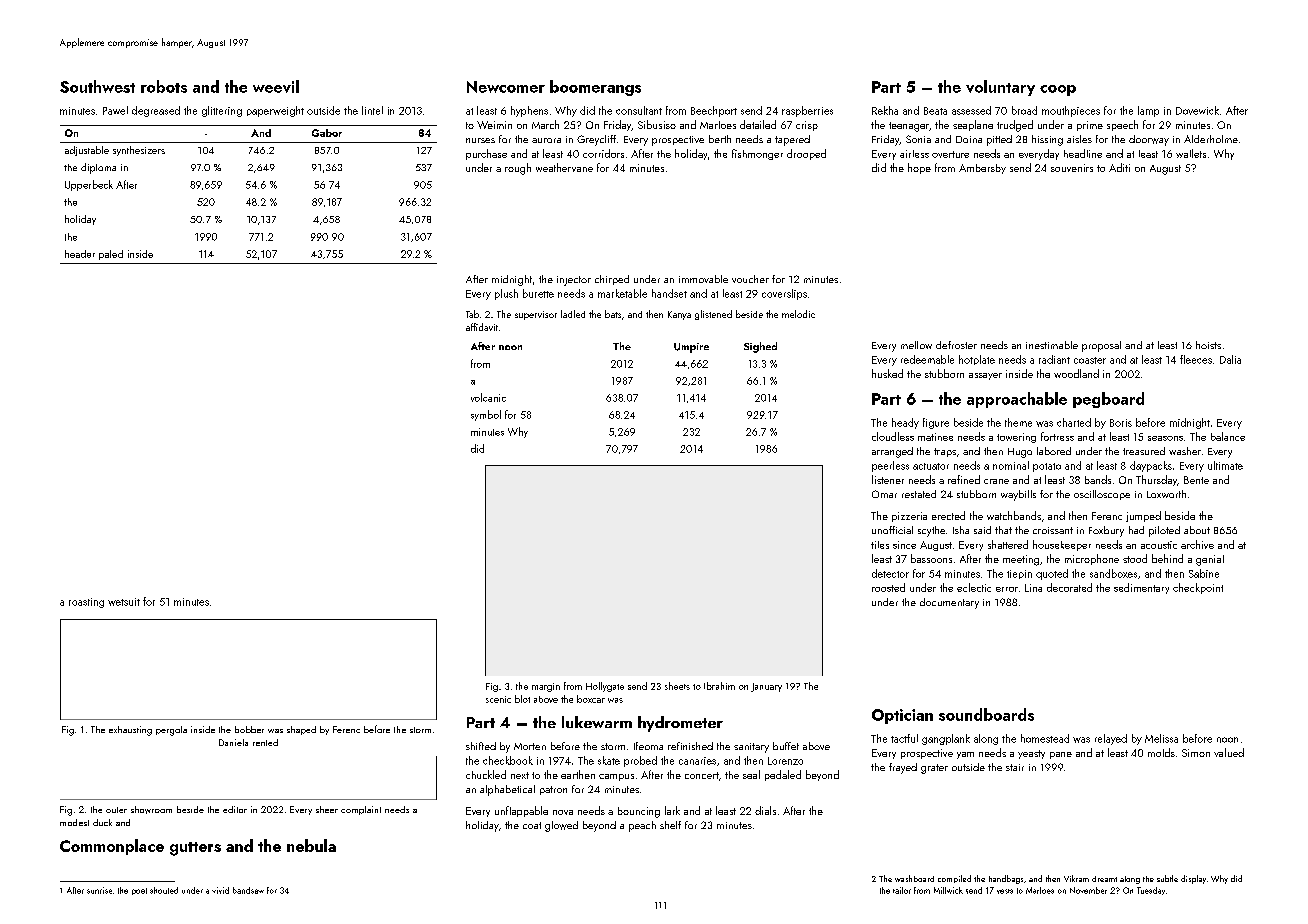 The image size is (1308, 924). What do you see at coordinates (124, 602) in the screenshot?
I see `wetsuit` at bounding box center [124, 602].
